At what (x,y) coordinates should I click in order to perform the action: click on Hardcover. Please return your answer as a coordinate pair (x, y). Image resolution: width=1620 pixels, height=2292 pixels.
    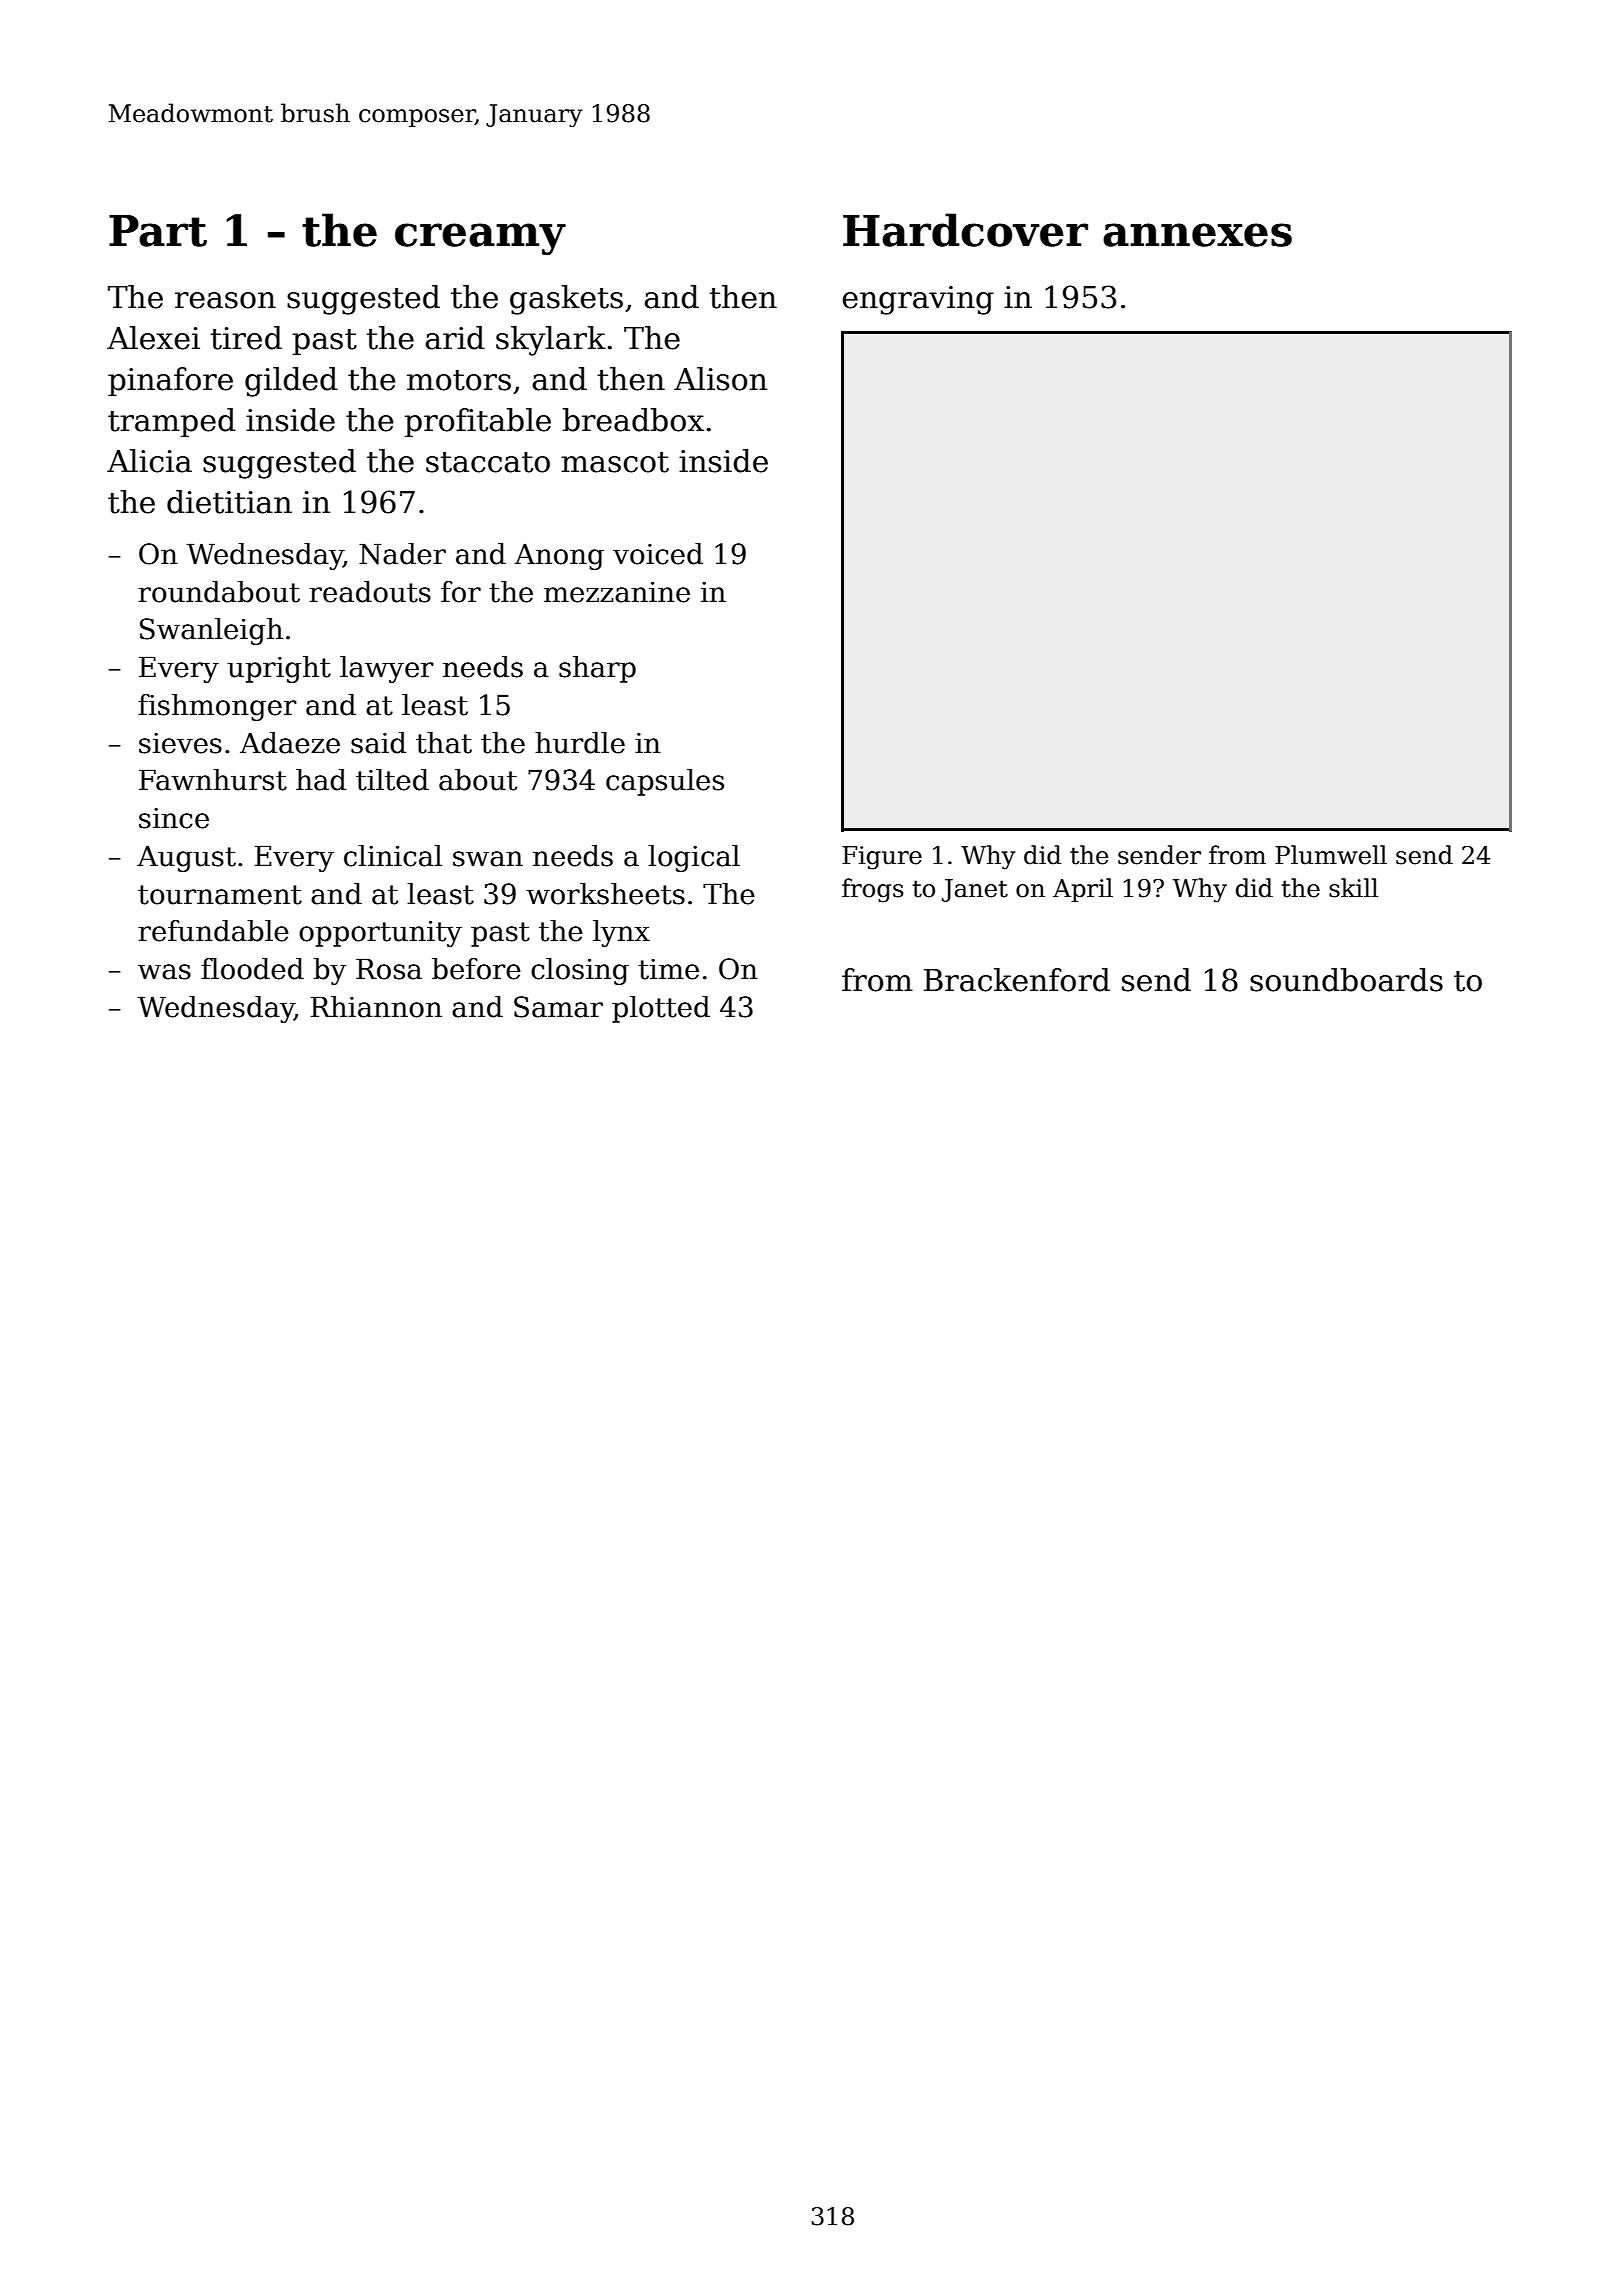
    Looking at the image, I should click on (965, 230).
